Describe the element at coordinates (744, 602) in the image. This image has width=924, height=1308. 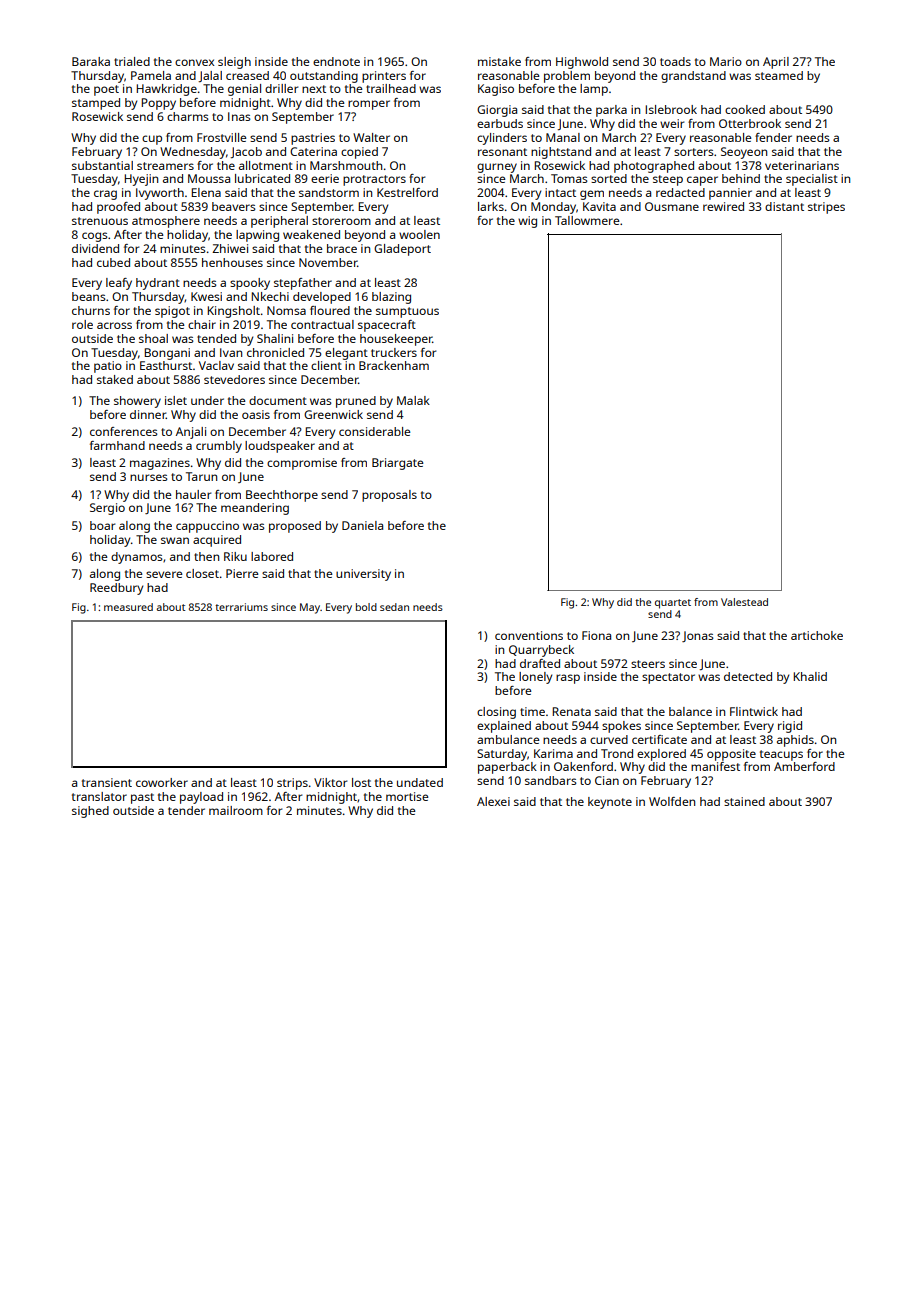
I see `Valestead` at that location.
